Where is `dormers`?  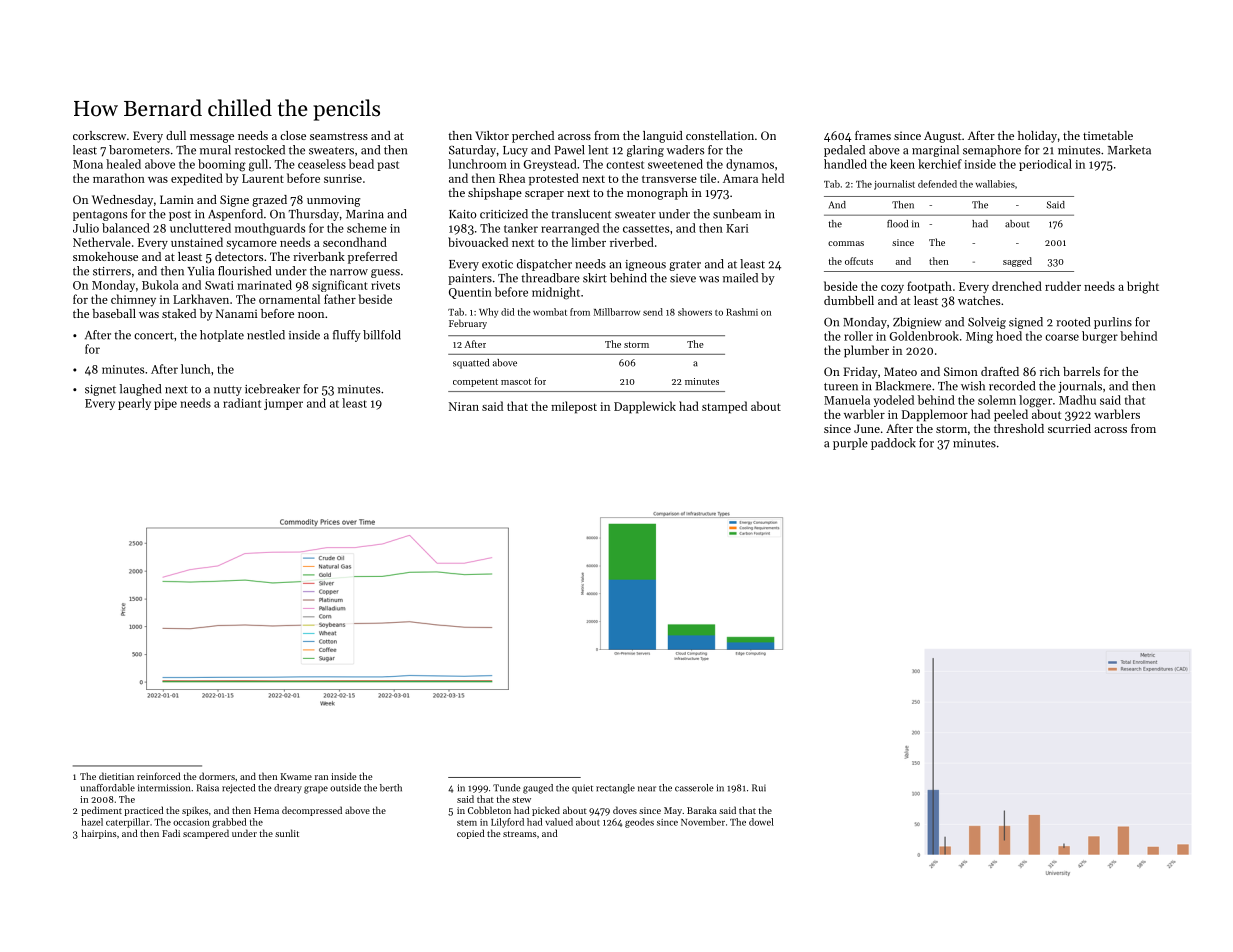
dormers is located at coordinates (217, 776).
